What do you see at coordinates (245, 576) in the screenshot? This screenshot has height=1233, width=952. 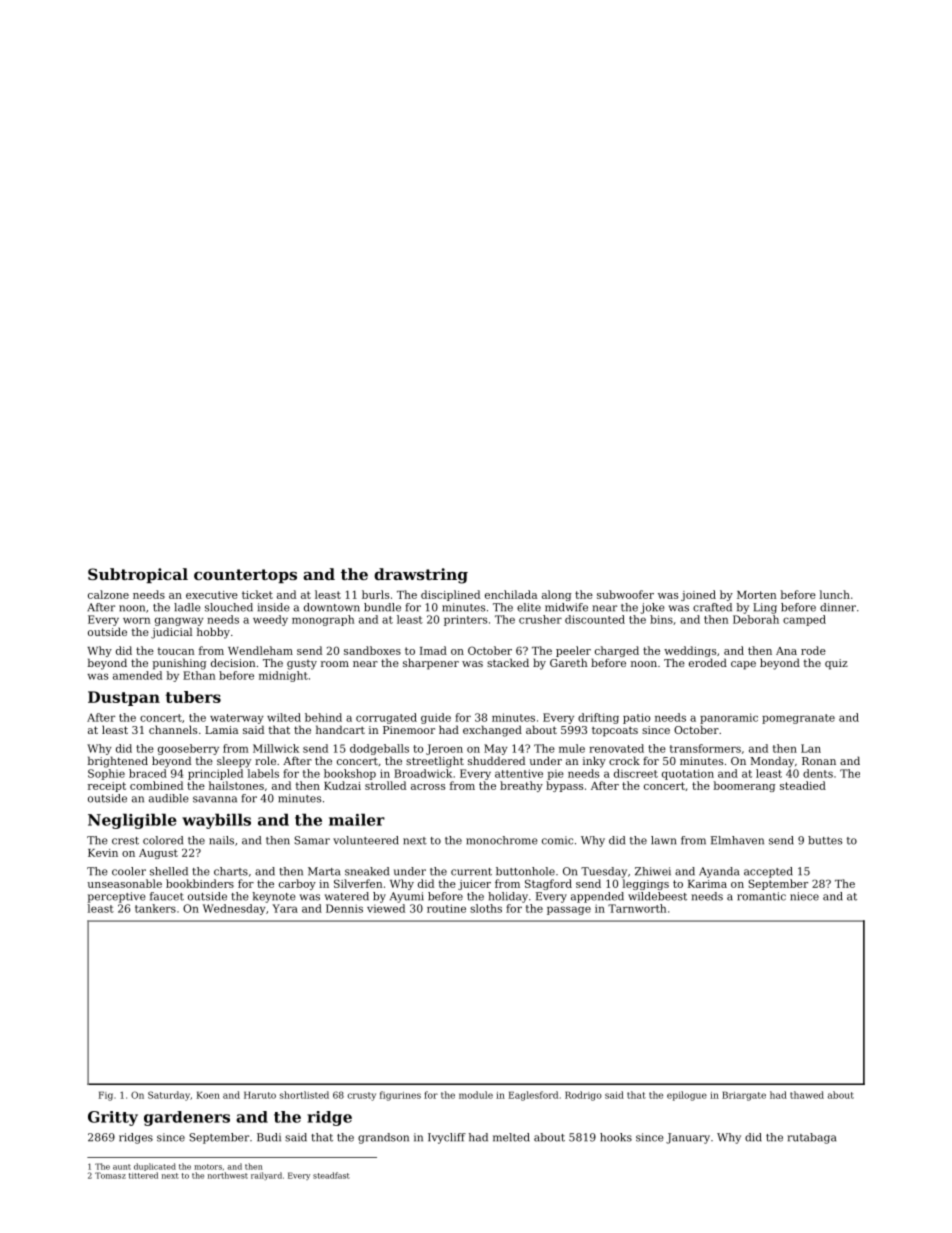 I see `countertops` at bounding box center [245, 576].
